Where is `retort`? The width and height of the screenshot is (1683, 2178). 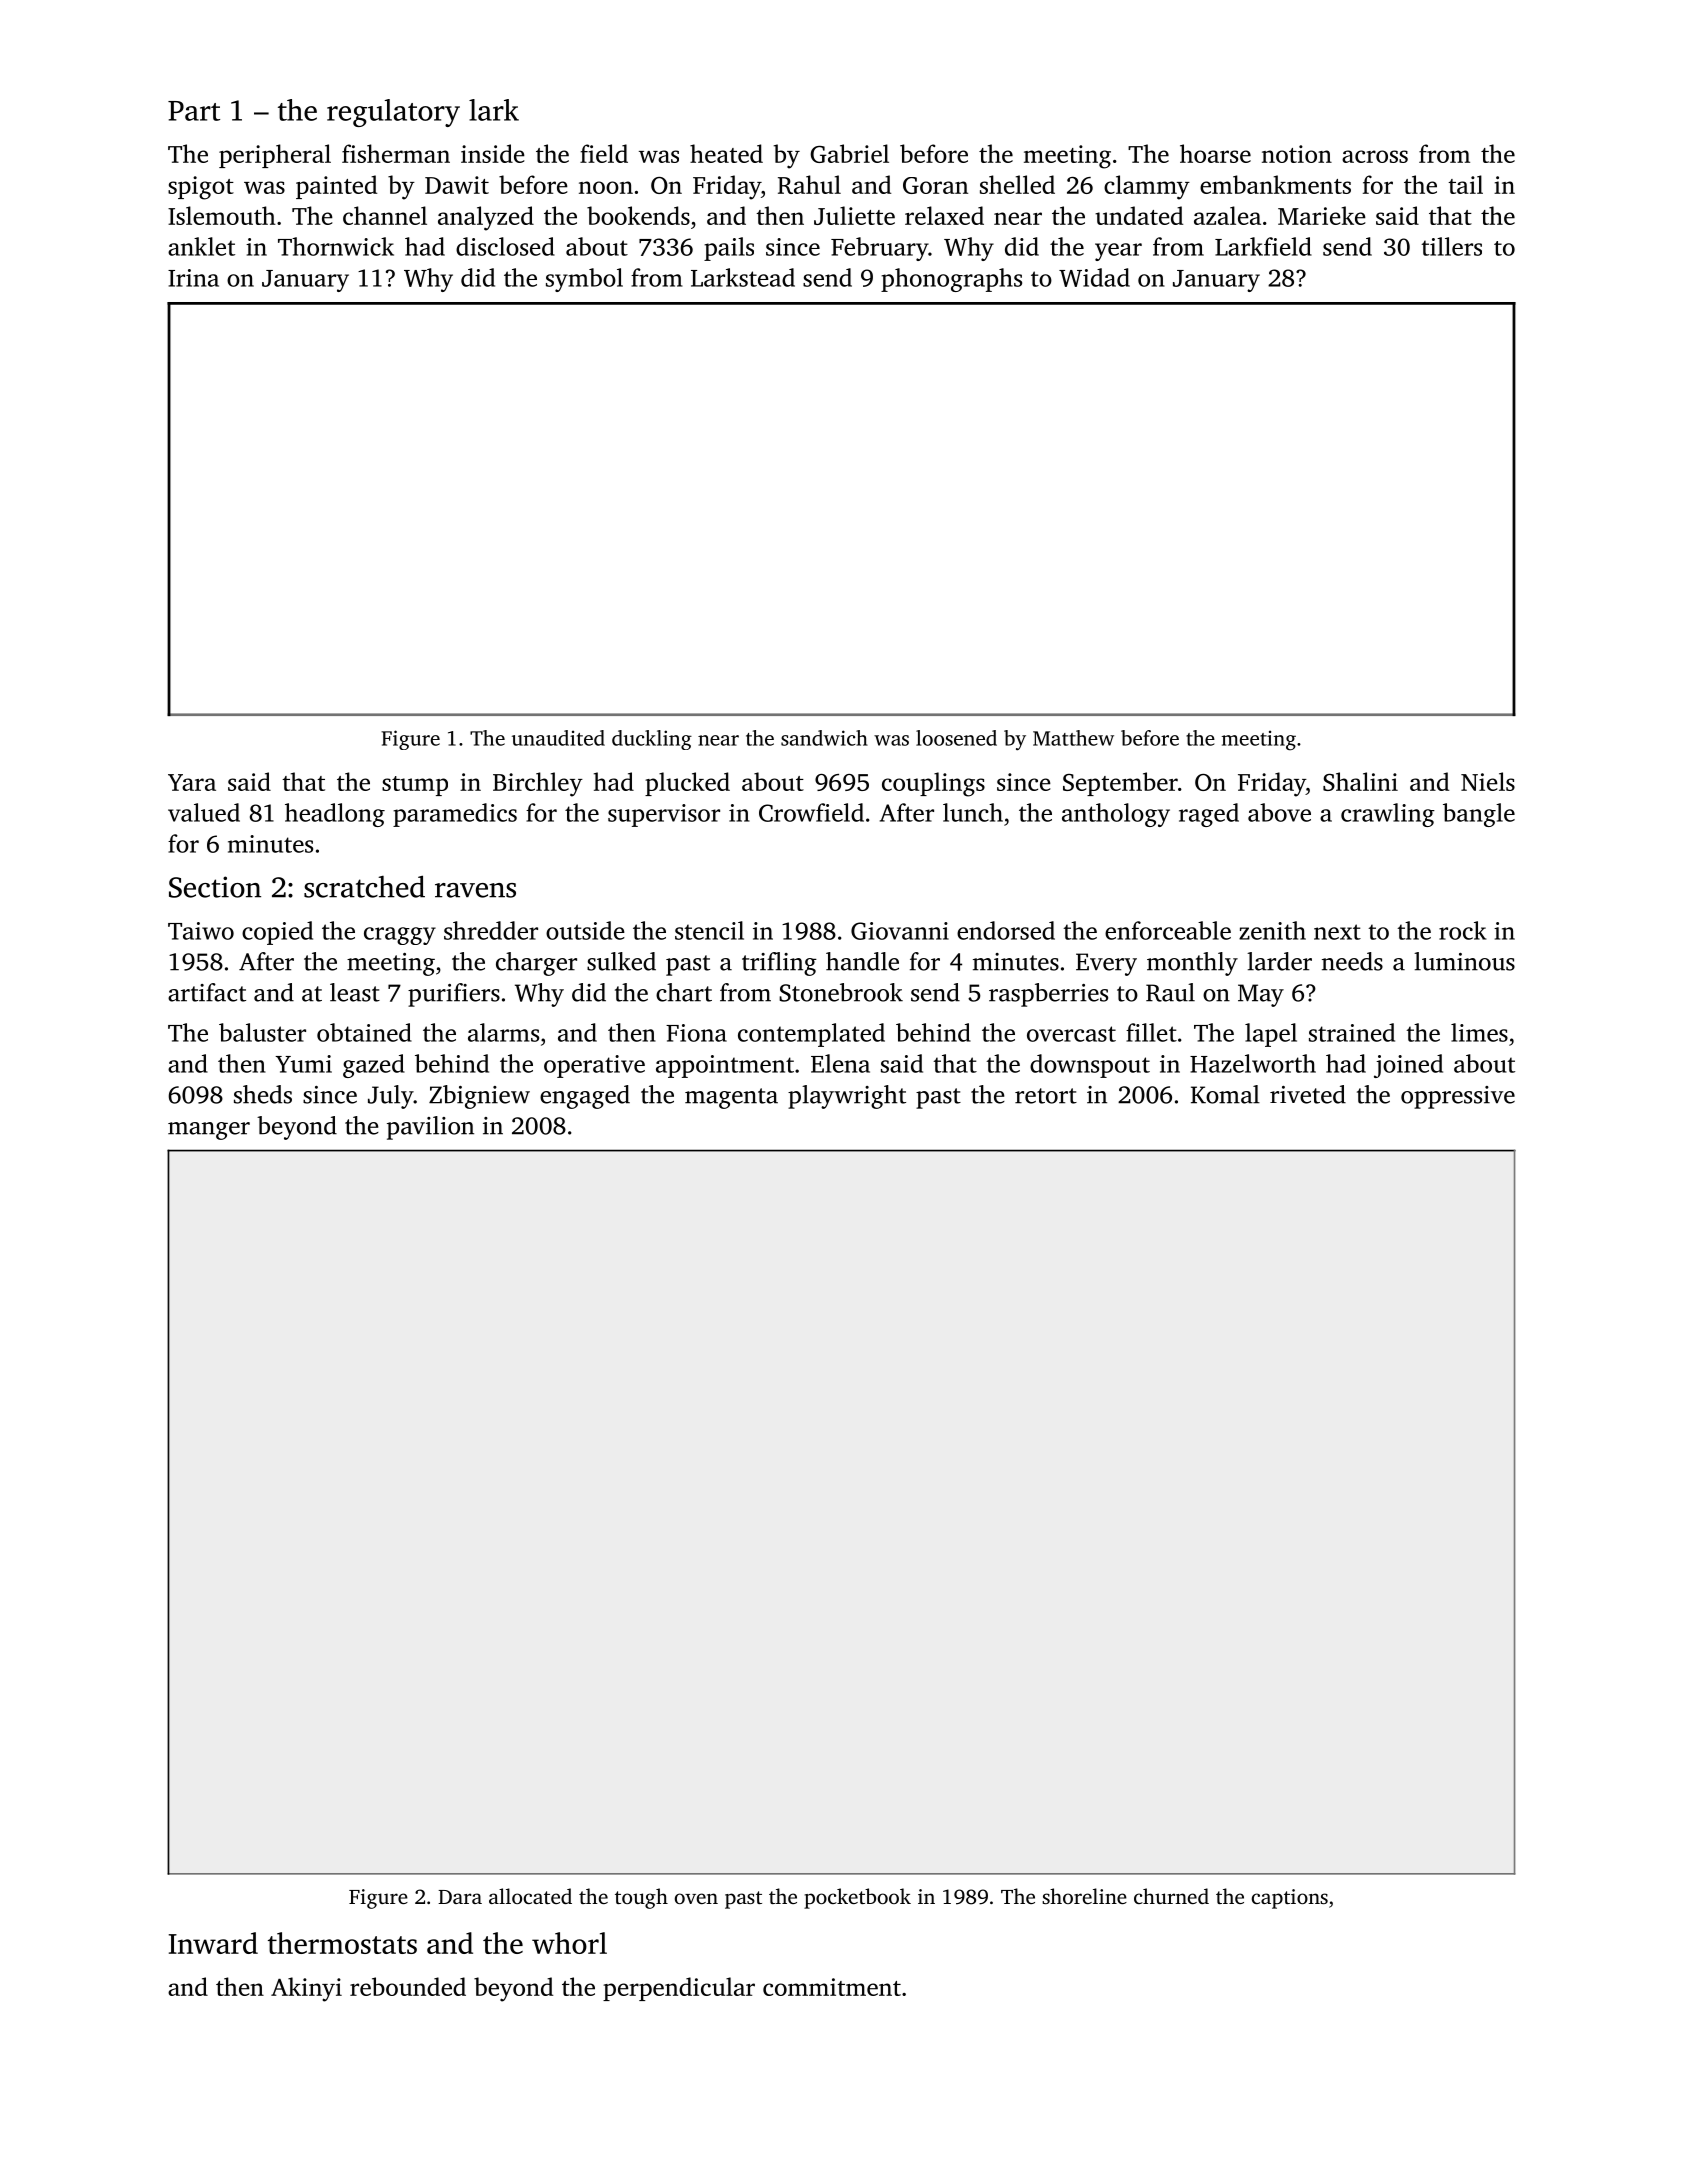
retort is located at coordinates (1046, 1096).
